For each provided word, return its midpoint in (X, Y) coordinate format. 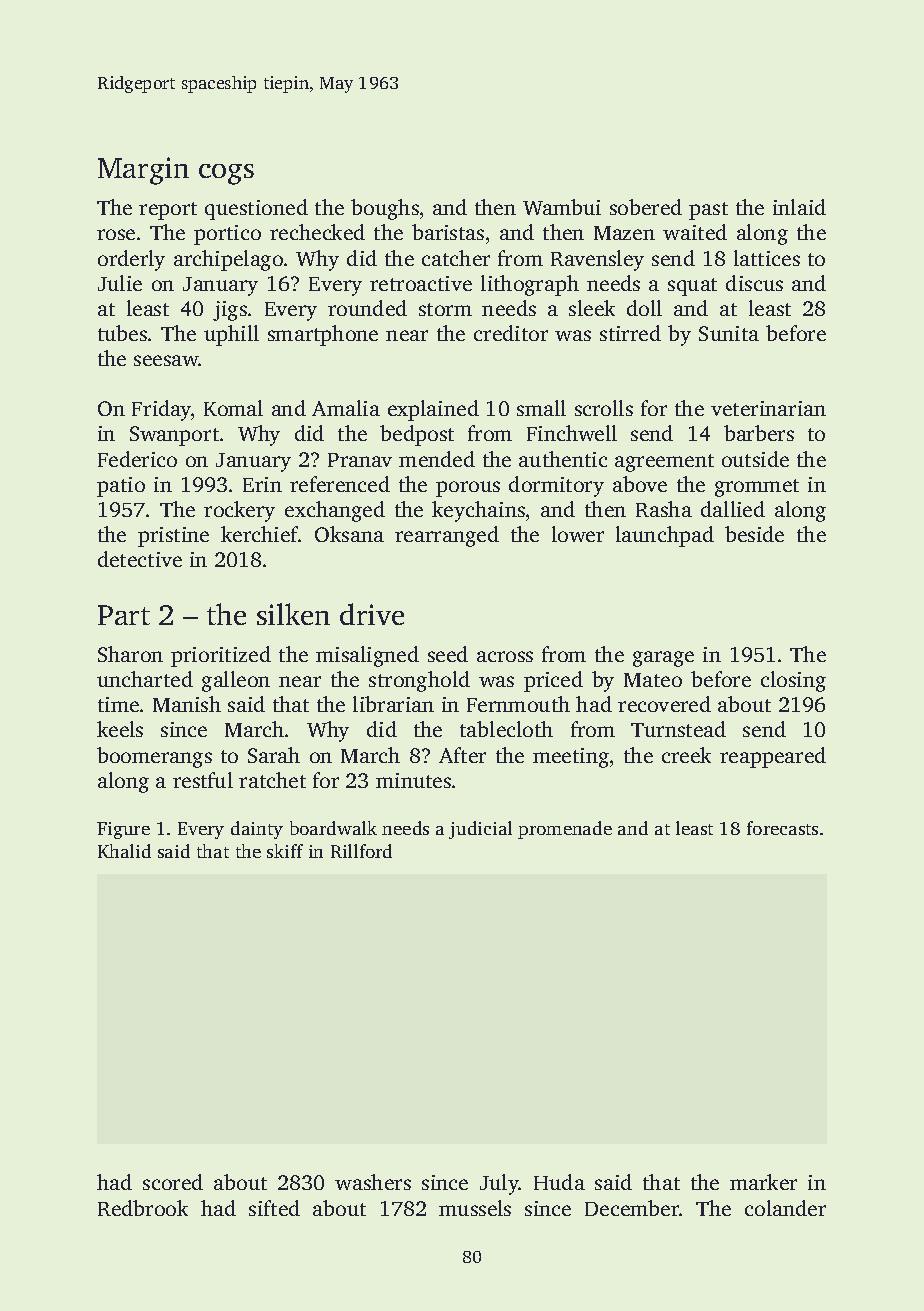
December (632, 1208)
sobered (646, 207)
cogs (226, 174)
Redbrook (143, 1208)
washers (373, 1182)
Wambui (562, 207)
